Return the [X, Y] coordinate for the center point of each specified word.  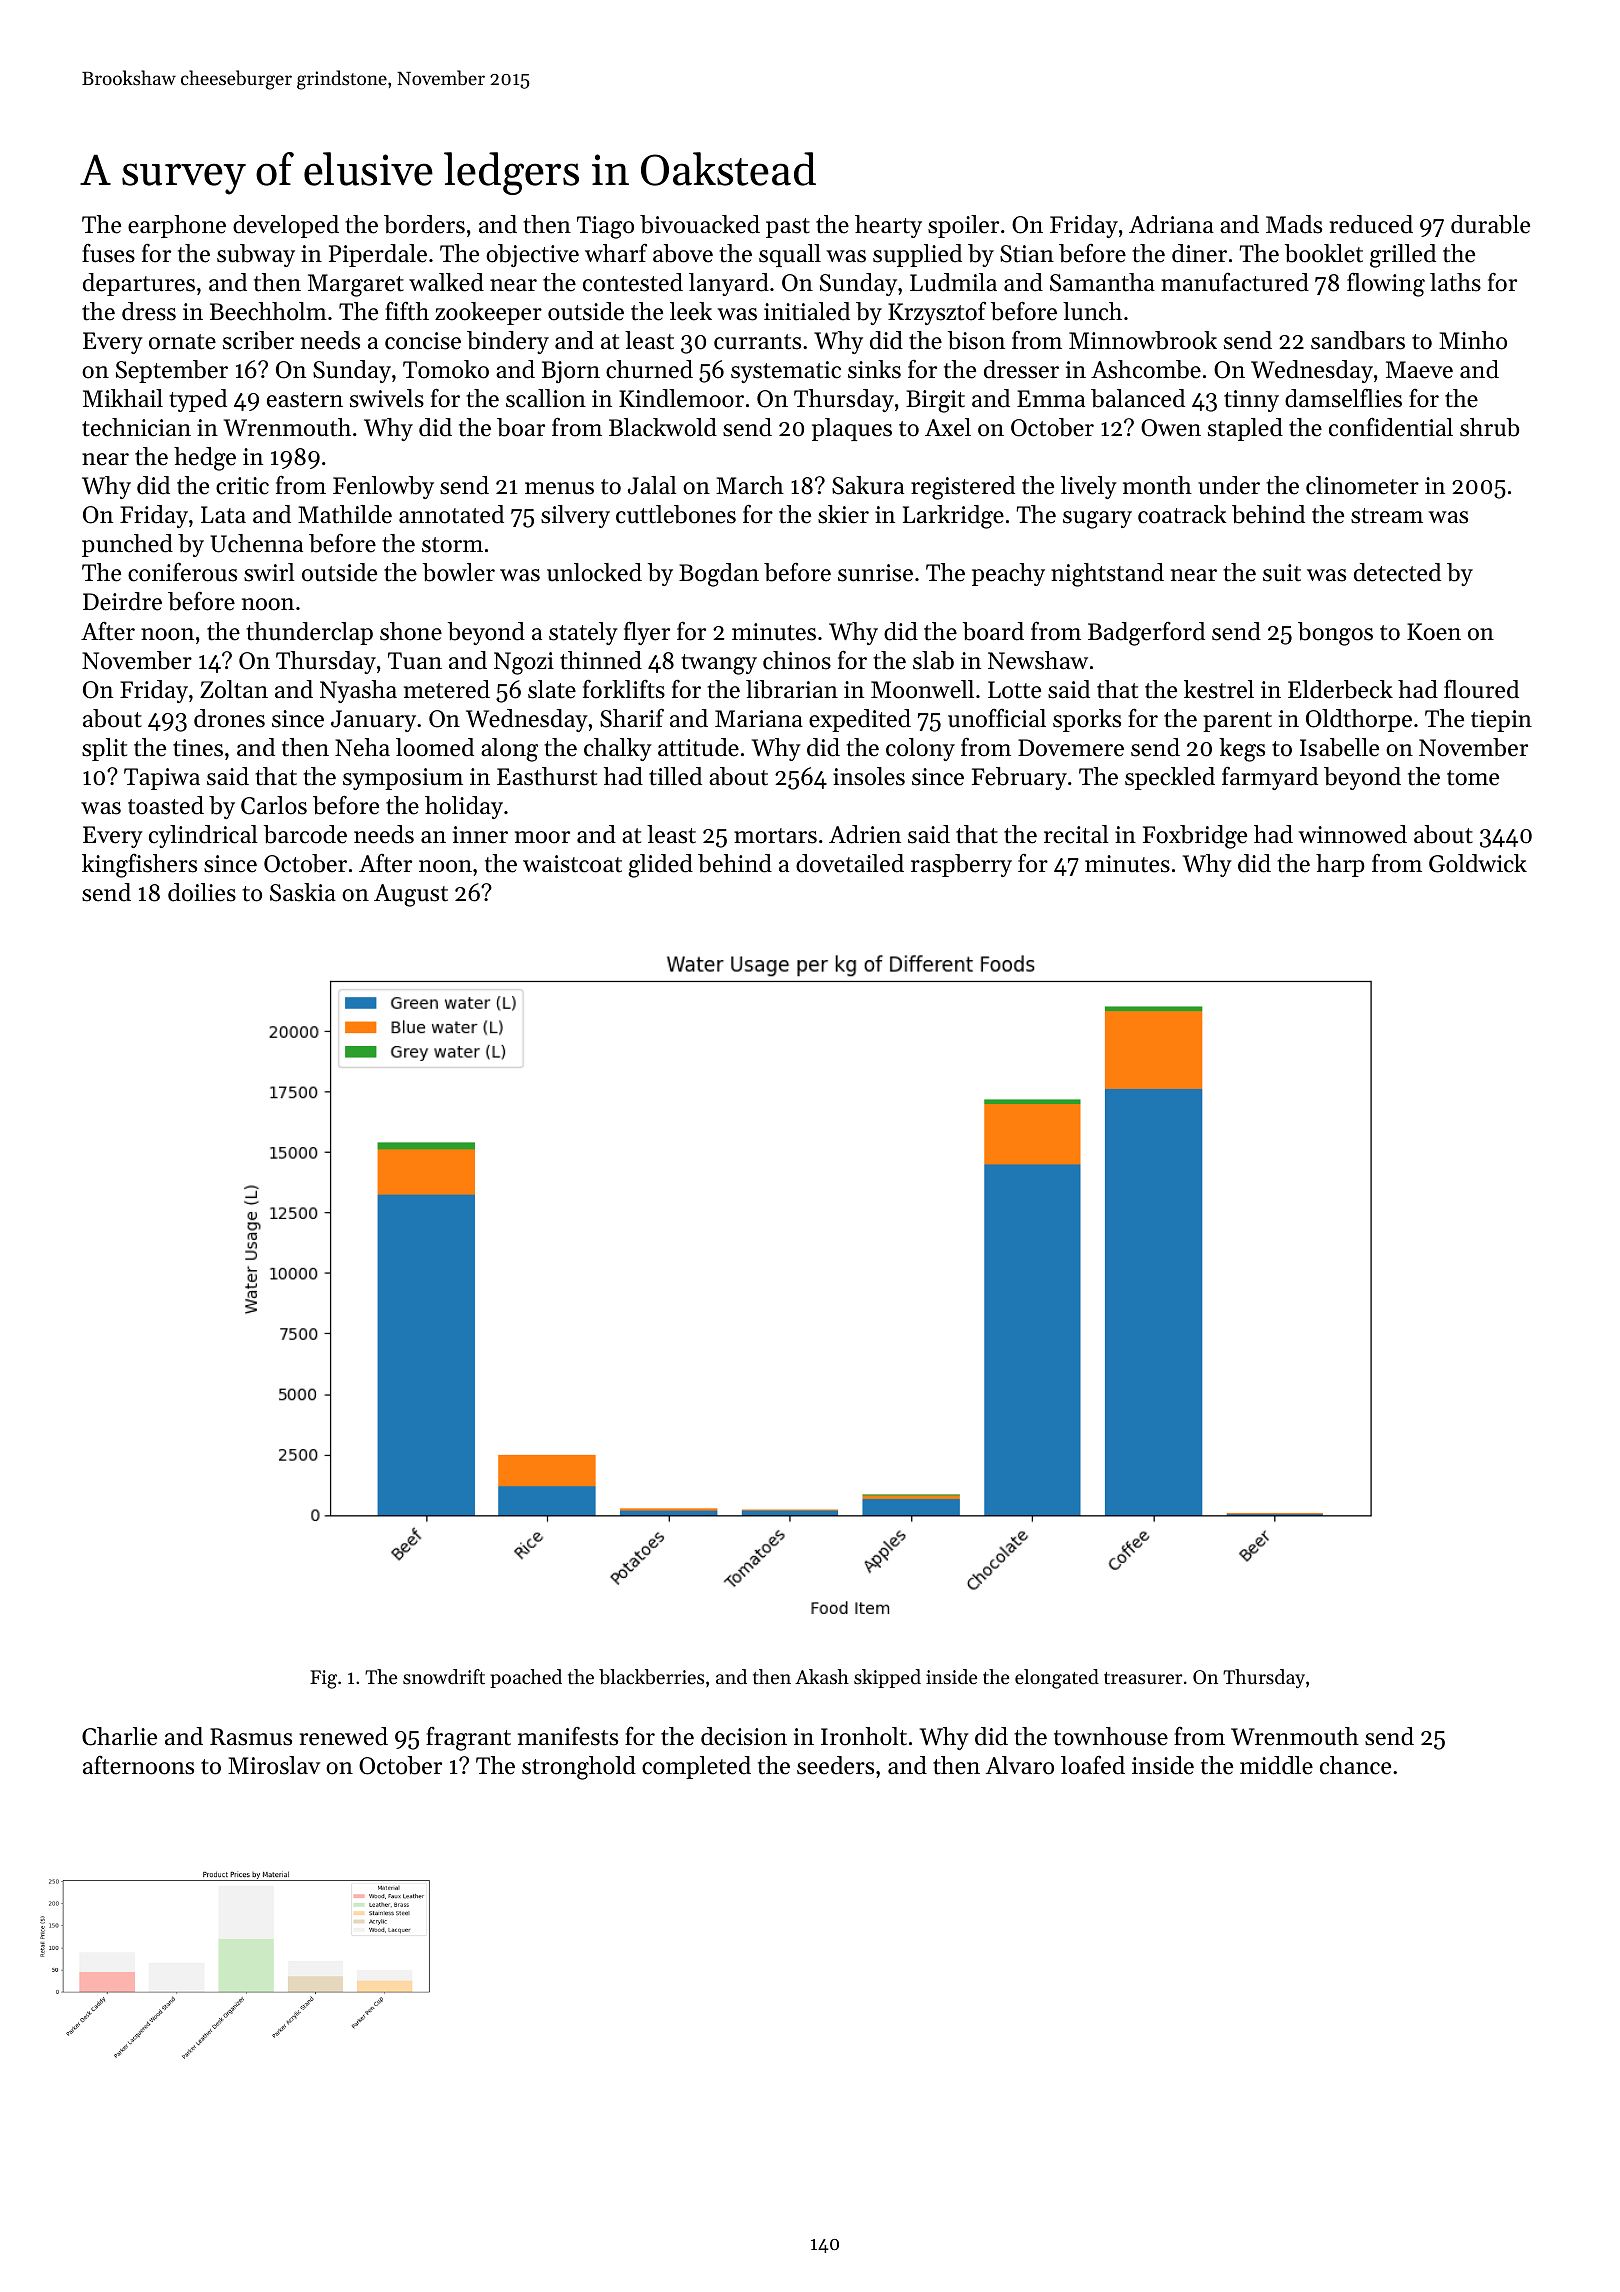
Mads [1294, 224]
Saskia [303, 892]
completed [696, 1767]
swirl [269, 572]
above [683, 253]
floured [1481, 689]
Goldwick [1478, 863]
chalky [618, 749]
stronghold [579, 1768]
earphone [177, 226]
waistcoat [572, 864]
